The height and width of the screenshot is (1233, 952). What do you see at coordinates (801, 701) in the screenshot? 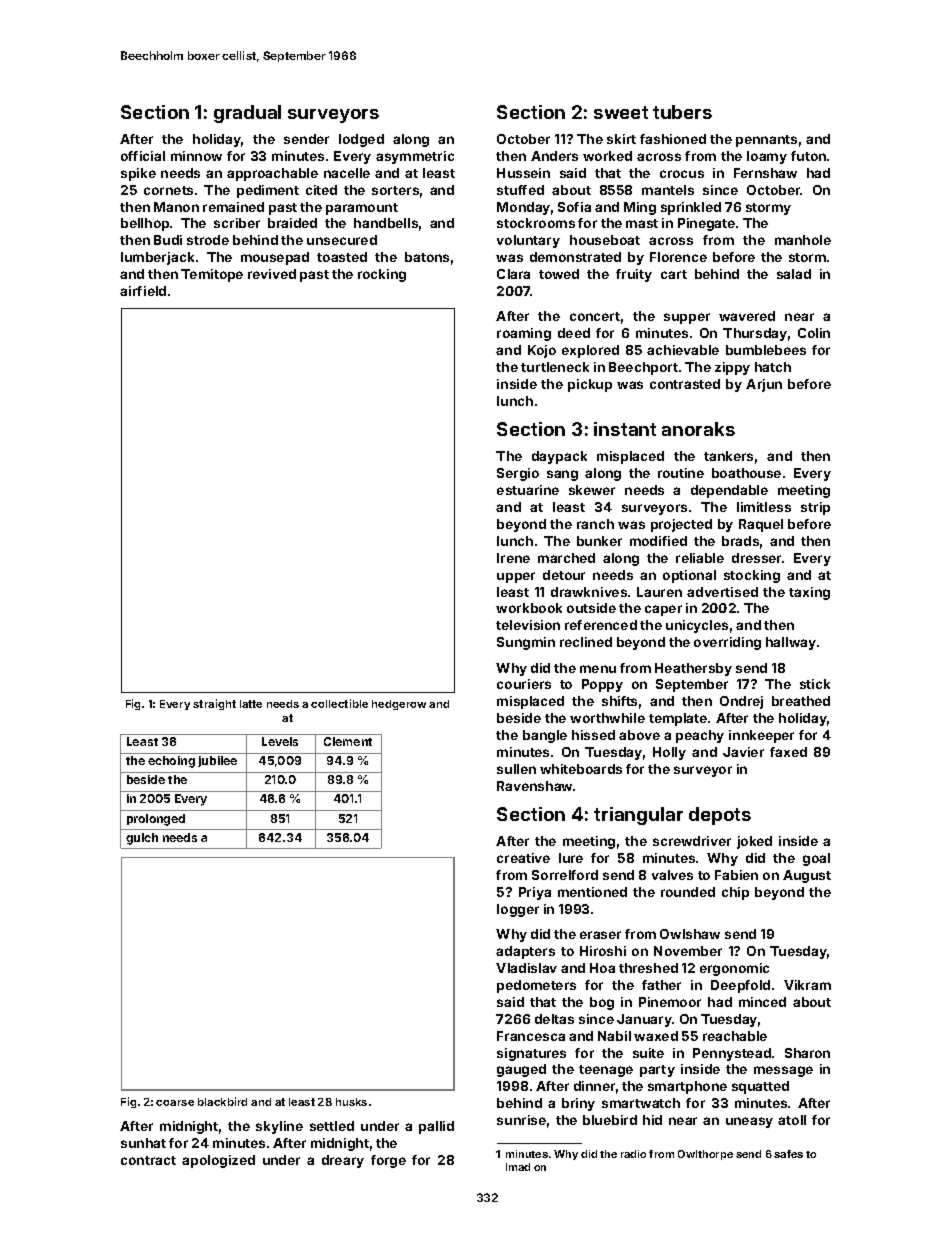
I see `breathed` at bounding box center [801, 701].
